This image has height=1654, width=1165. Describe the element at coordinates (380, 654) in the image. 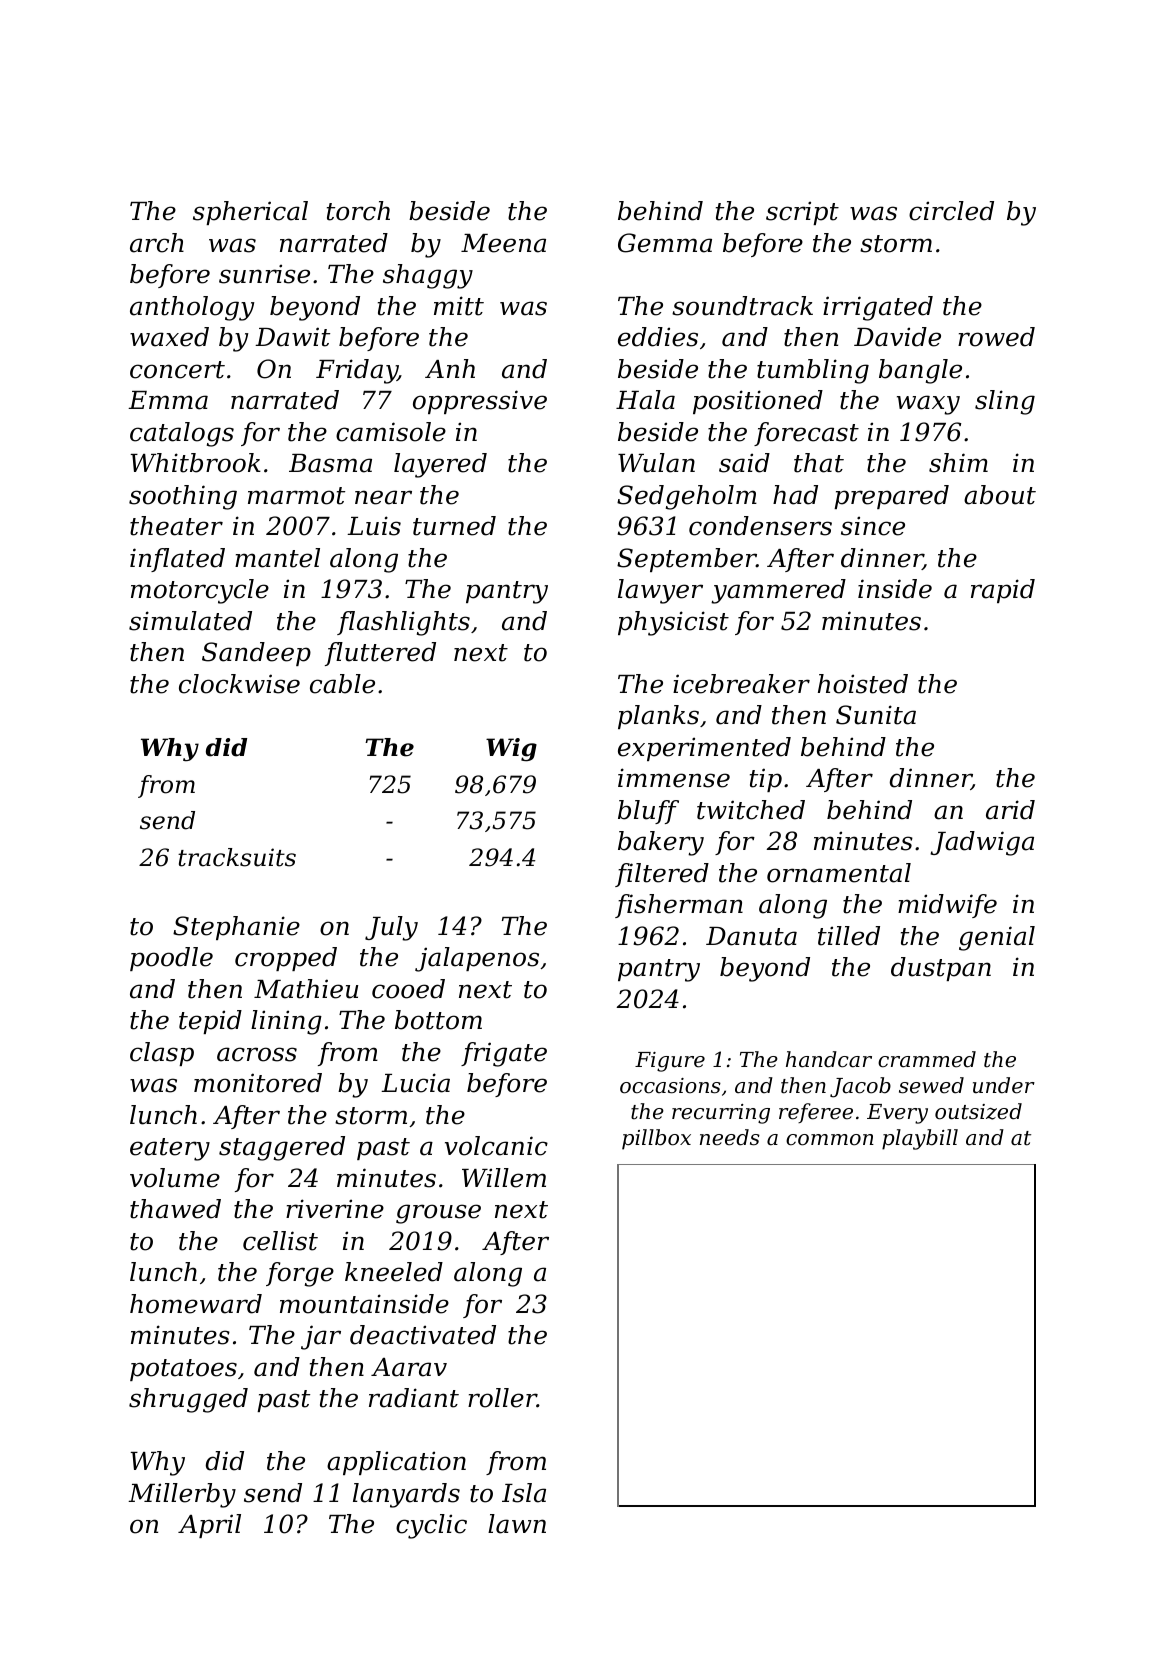

I see `fluttered` at that location.
